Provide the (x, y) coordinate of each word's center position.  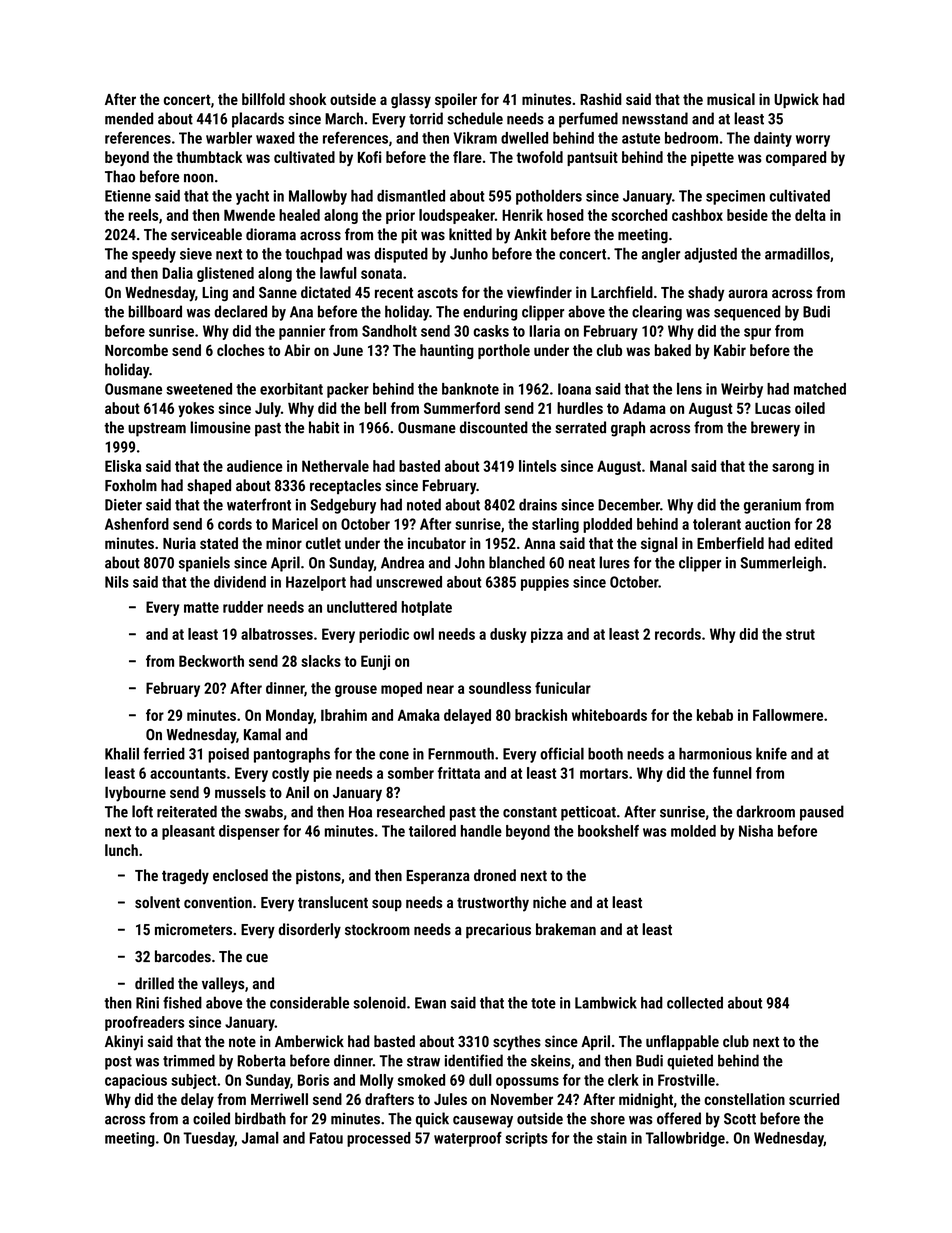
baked (673, 350)
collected (695, 1002)
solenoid (379, 1002)
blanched (517, 562)
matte (201, 607)
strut (800, 634)
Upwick (796, 100)
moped (401, 689)
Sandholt (389, 331)
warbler (229, 138)
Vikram (475, 138)
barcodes (183, 956)
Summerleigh (781, 564)
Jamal (260, 1137)
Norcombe (136, 350)
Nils (117, 582)
